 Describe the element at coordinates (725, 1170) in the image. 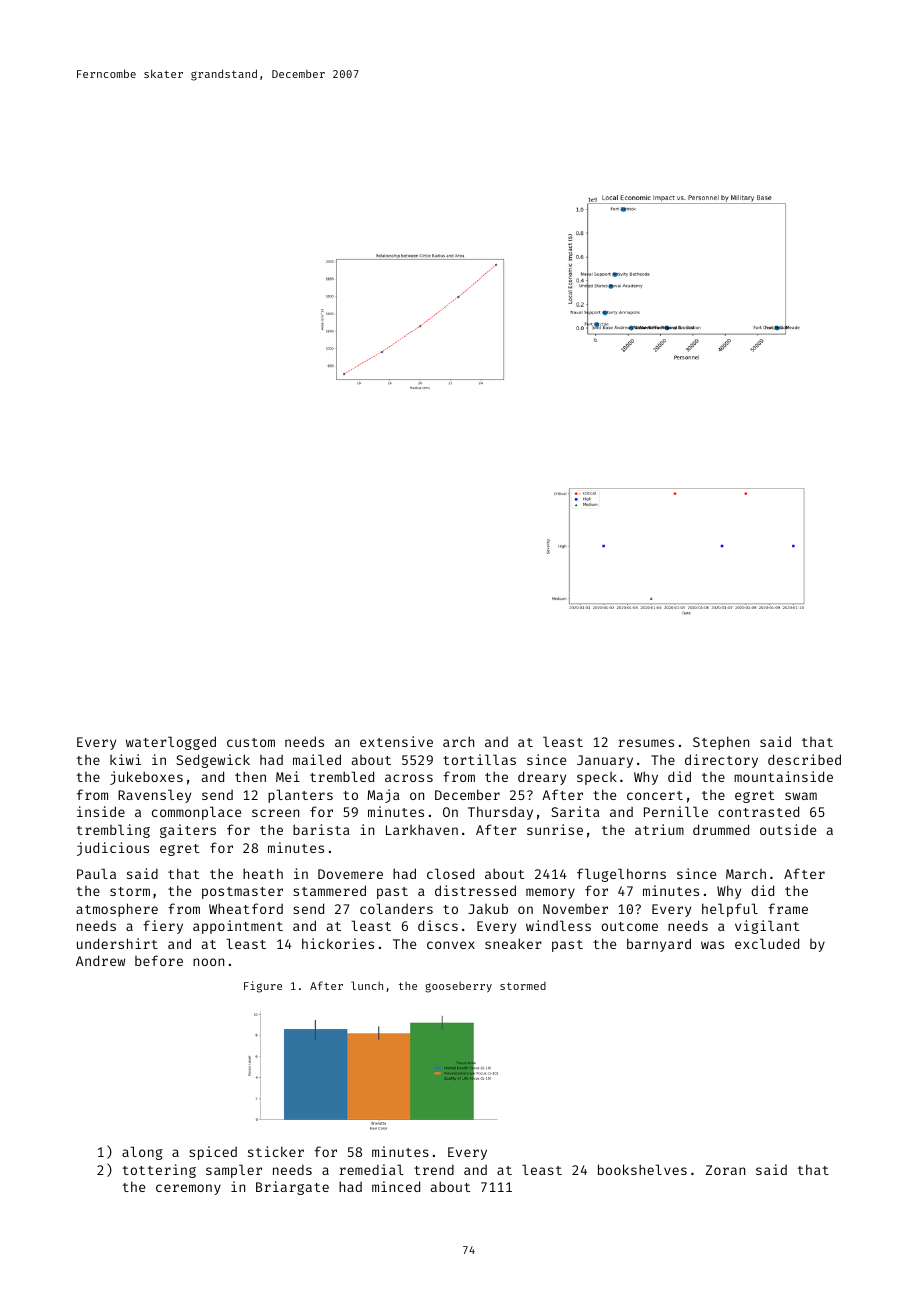

I see `Zoran` at that location.
